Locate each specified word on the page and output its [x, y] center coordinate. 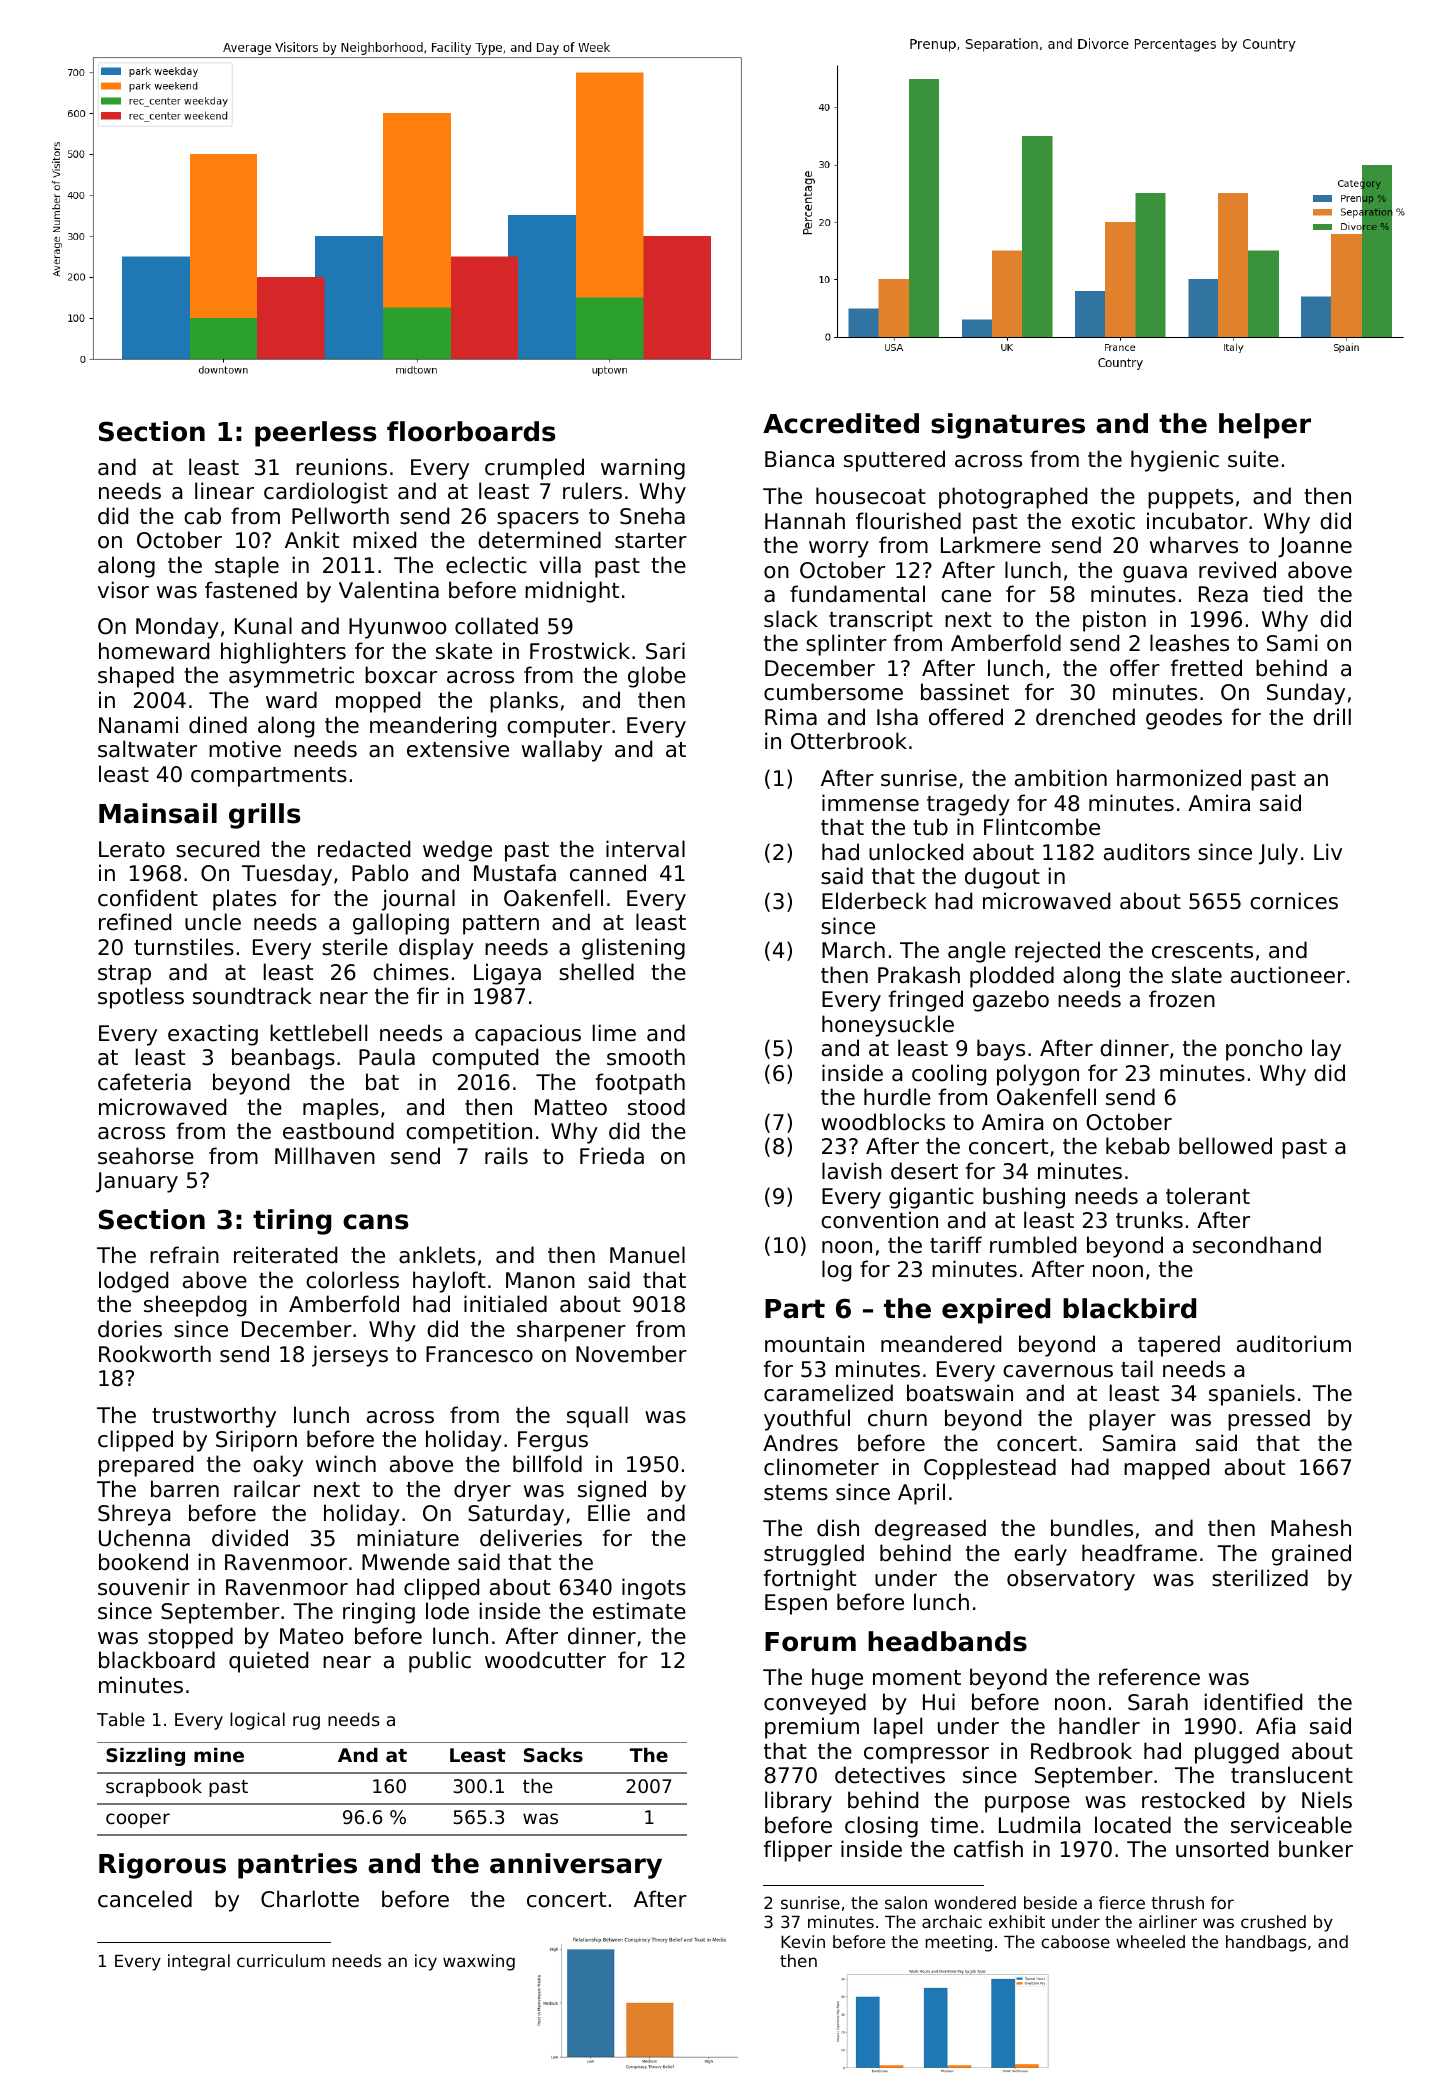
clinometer [821, 1467]
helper [1265, 426]
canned [608, 873]
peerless [316, 434]
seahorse [146, 1156]
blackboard [157, 1660]
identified [1253, 1702]
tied [1282, 594]
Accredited [841, 423]
